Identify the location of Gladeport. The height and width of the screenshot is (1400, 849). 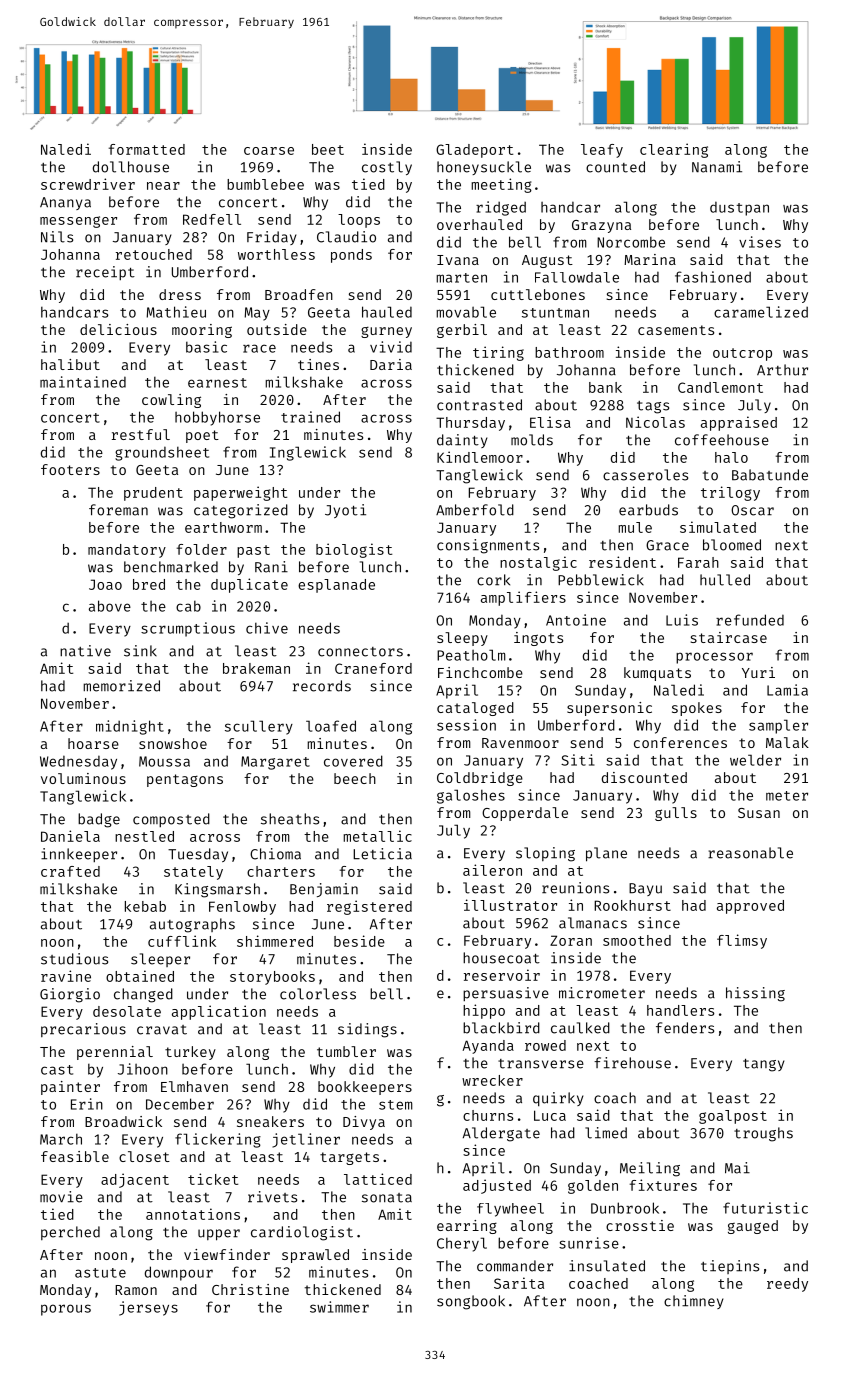
(474, 151).
